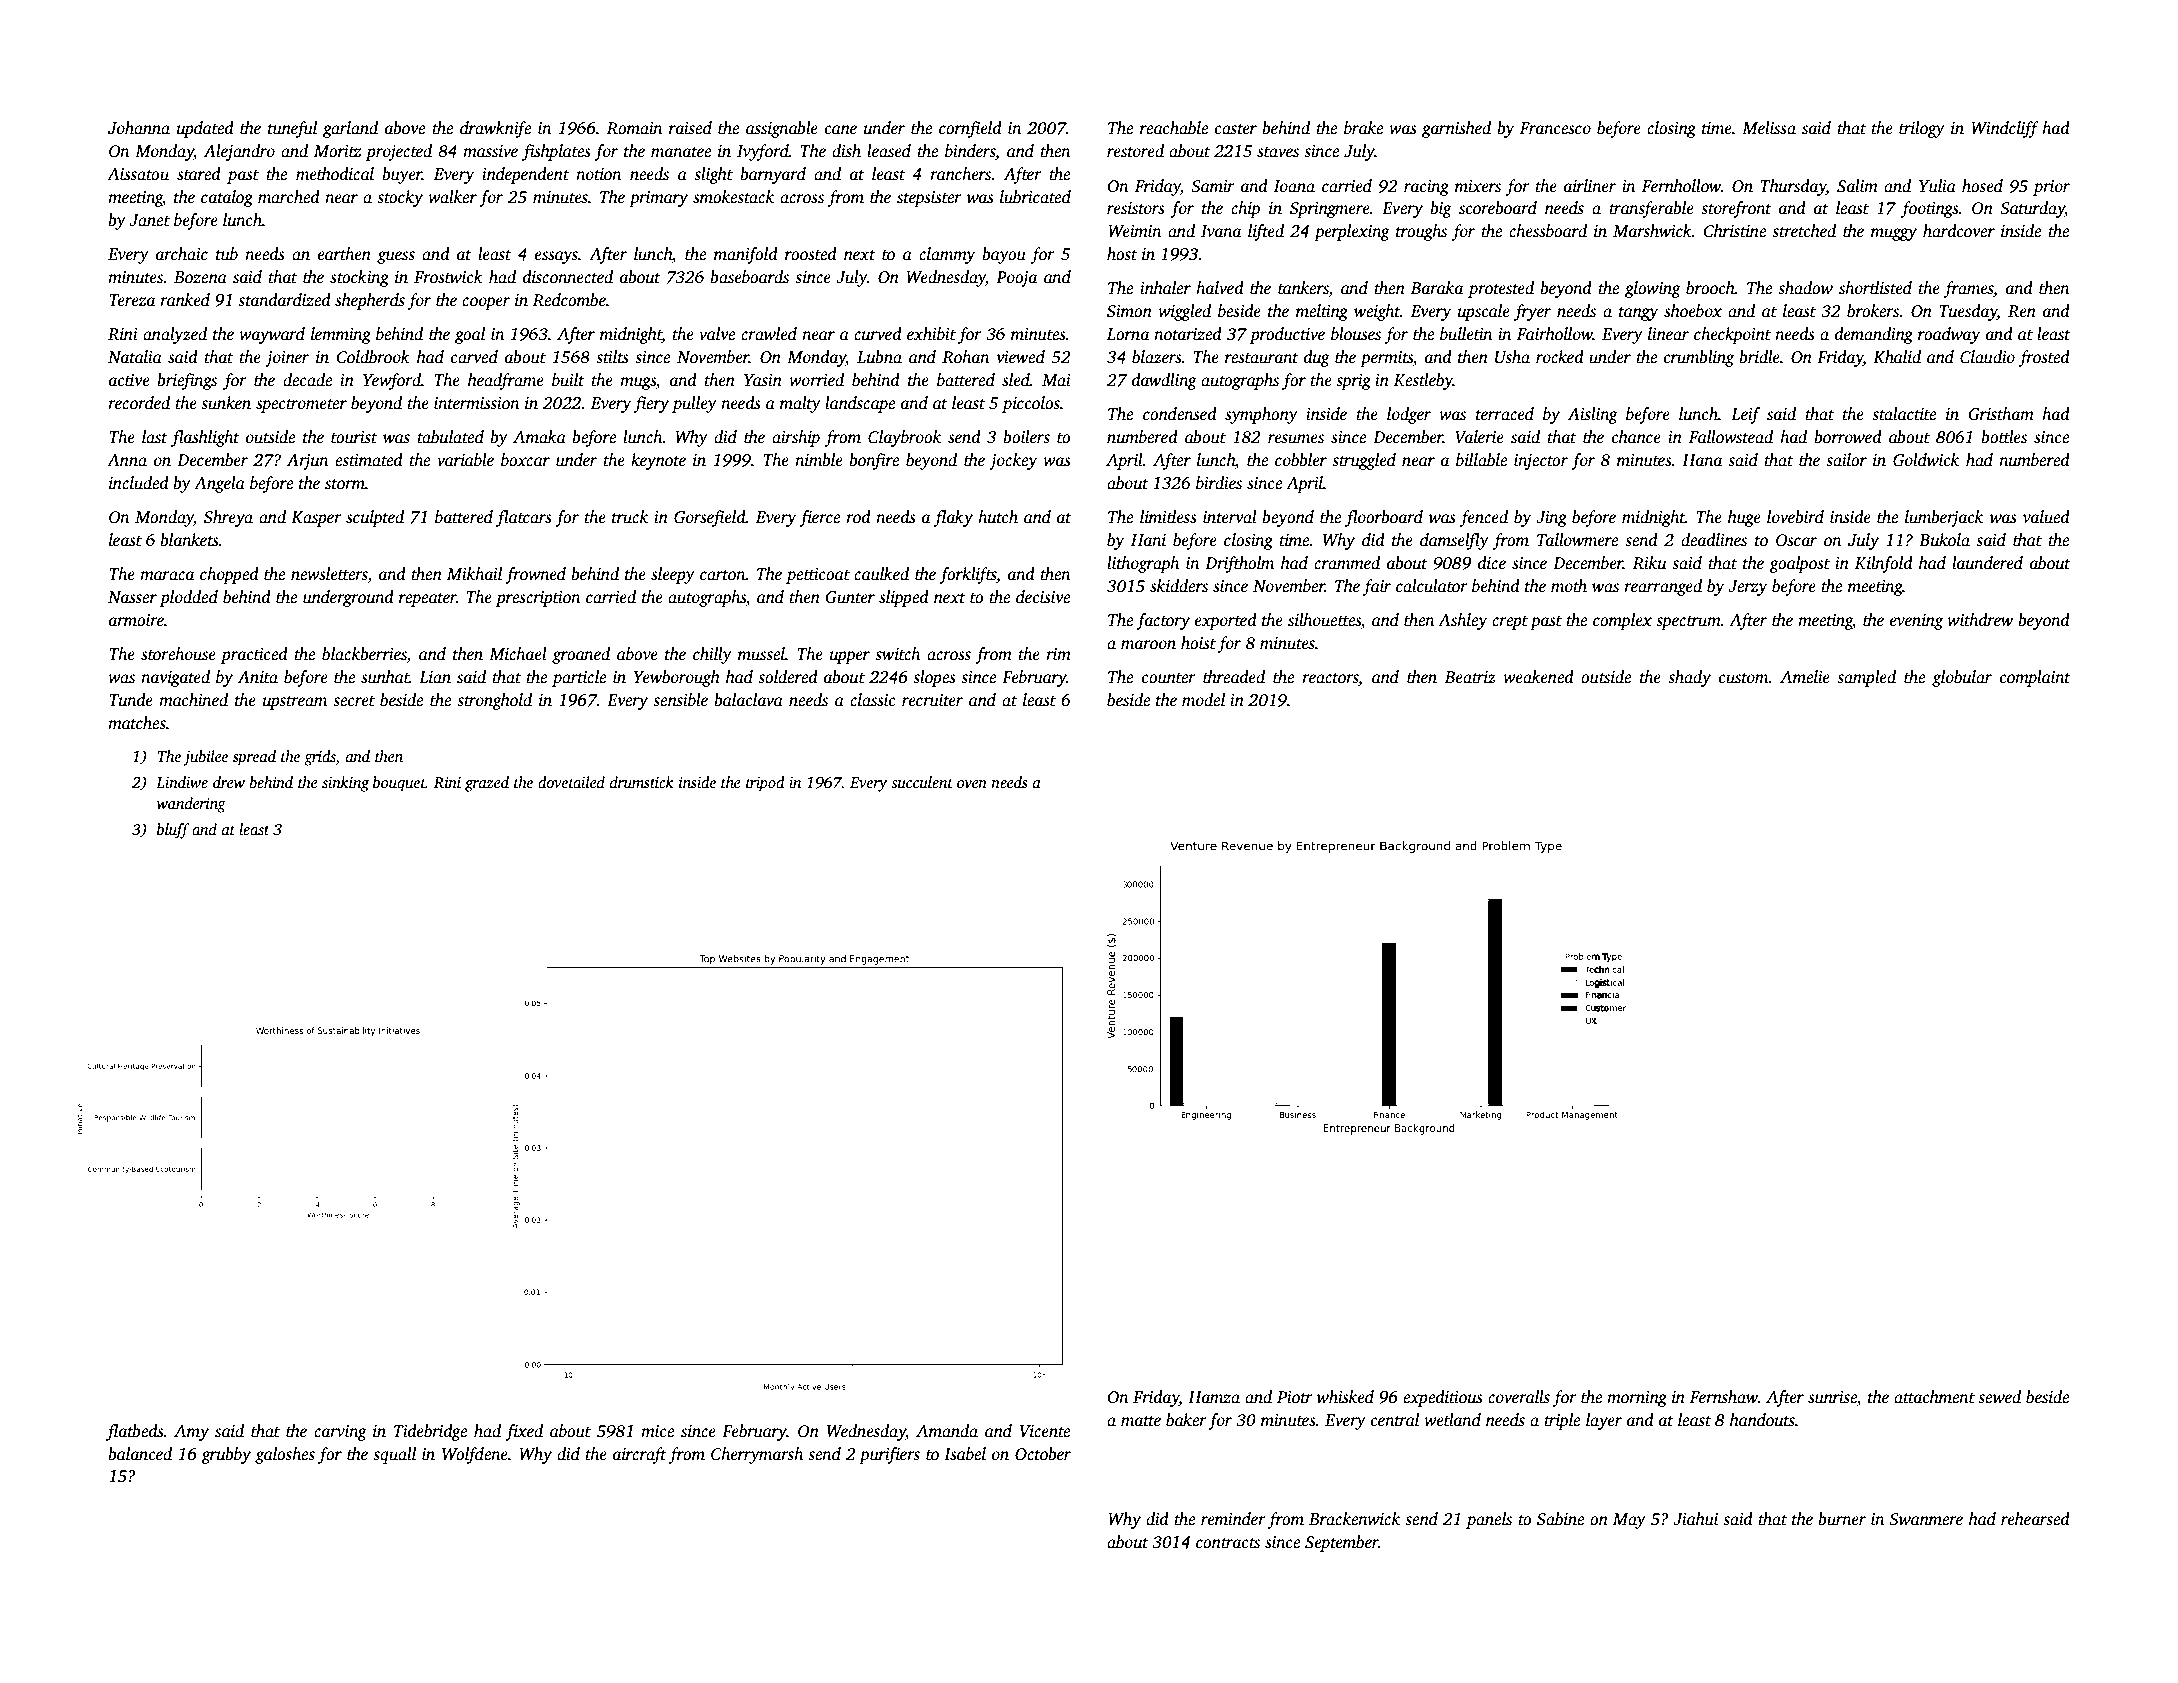  What do you see at coordinates (1214, 1397) in the screenshot?
I see `Hamza` at bounding box center [1214, 1397].
